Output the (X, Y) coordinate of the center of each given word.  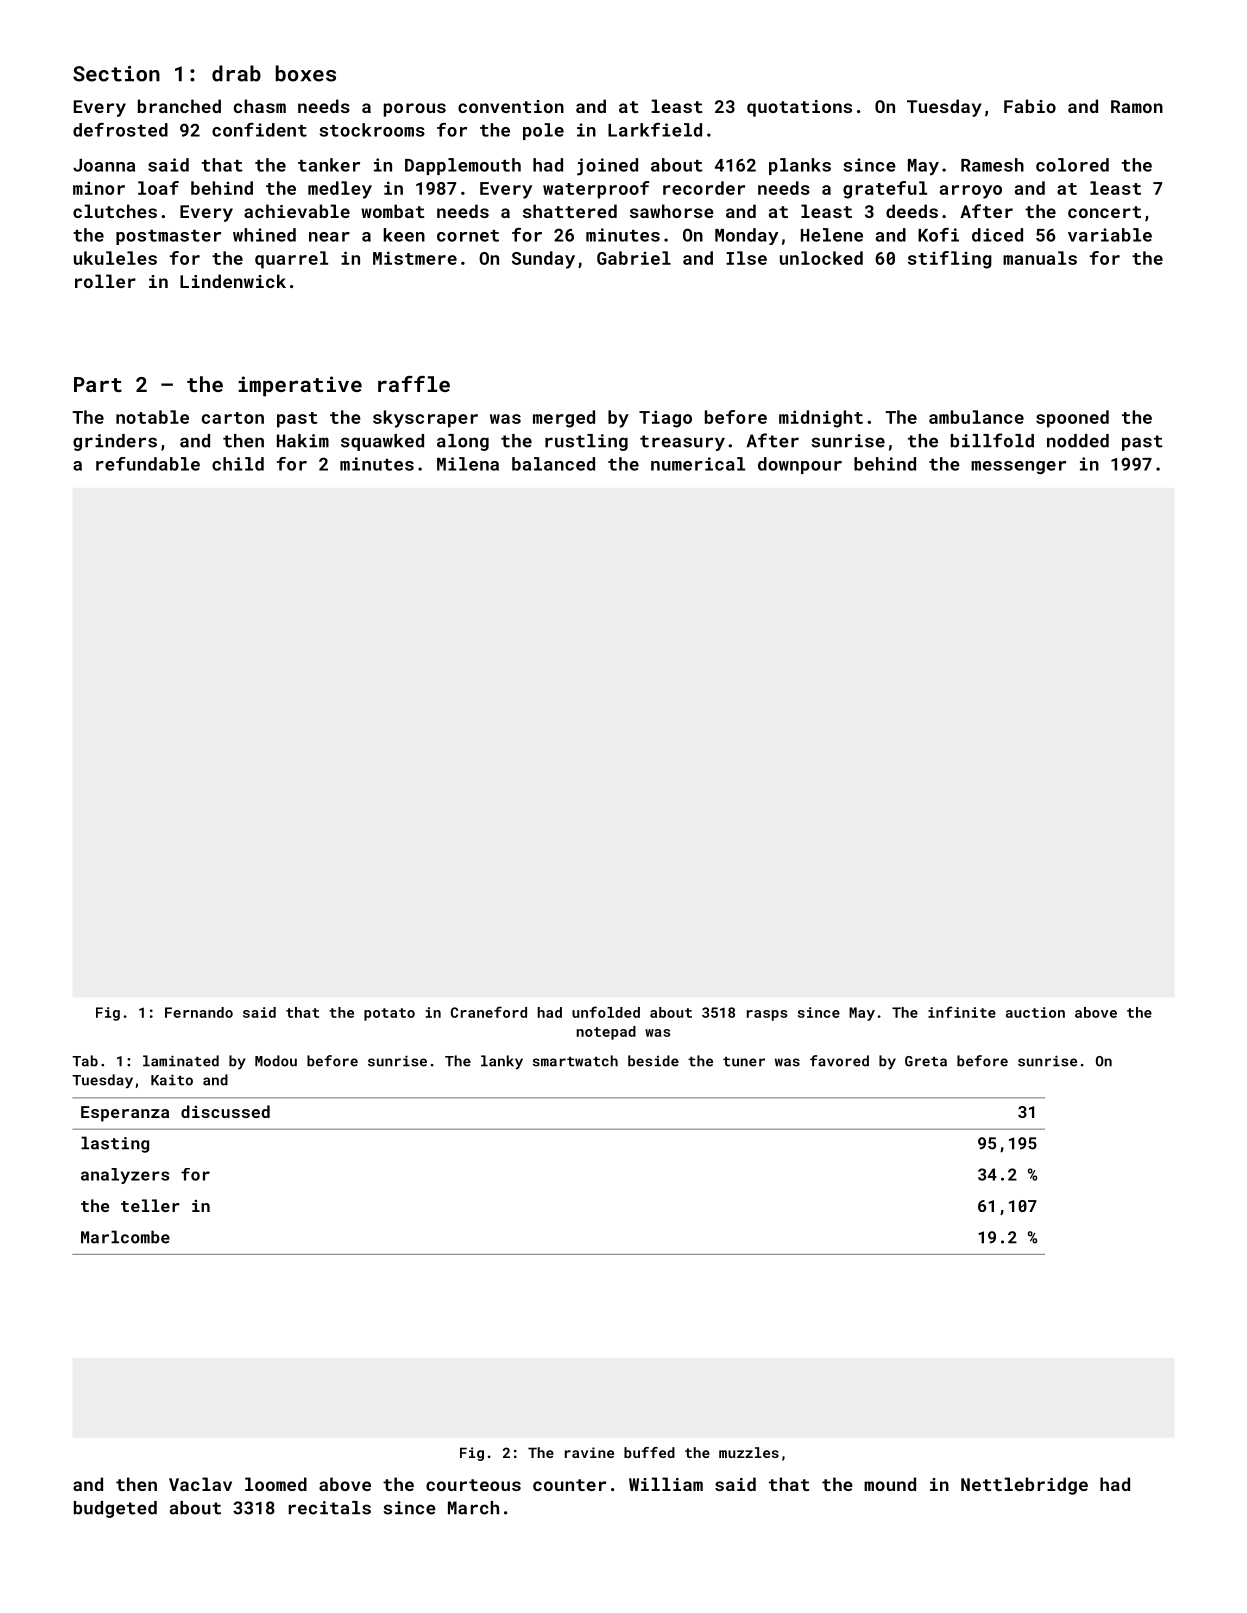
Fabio (1030, 106)
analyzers (125, 1176)
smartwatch (575, 1061)
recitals (330, 1508)
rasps (767, 1015)
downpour (800, 465)
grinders (115, 442)
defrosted (120, 130)
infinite (962, 1012)
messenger (1018, 467)
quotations (799, 108)
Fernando (199, 1012)
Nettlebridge (1024, 1486)
